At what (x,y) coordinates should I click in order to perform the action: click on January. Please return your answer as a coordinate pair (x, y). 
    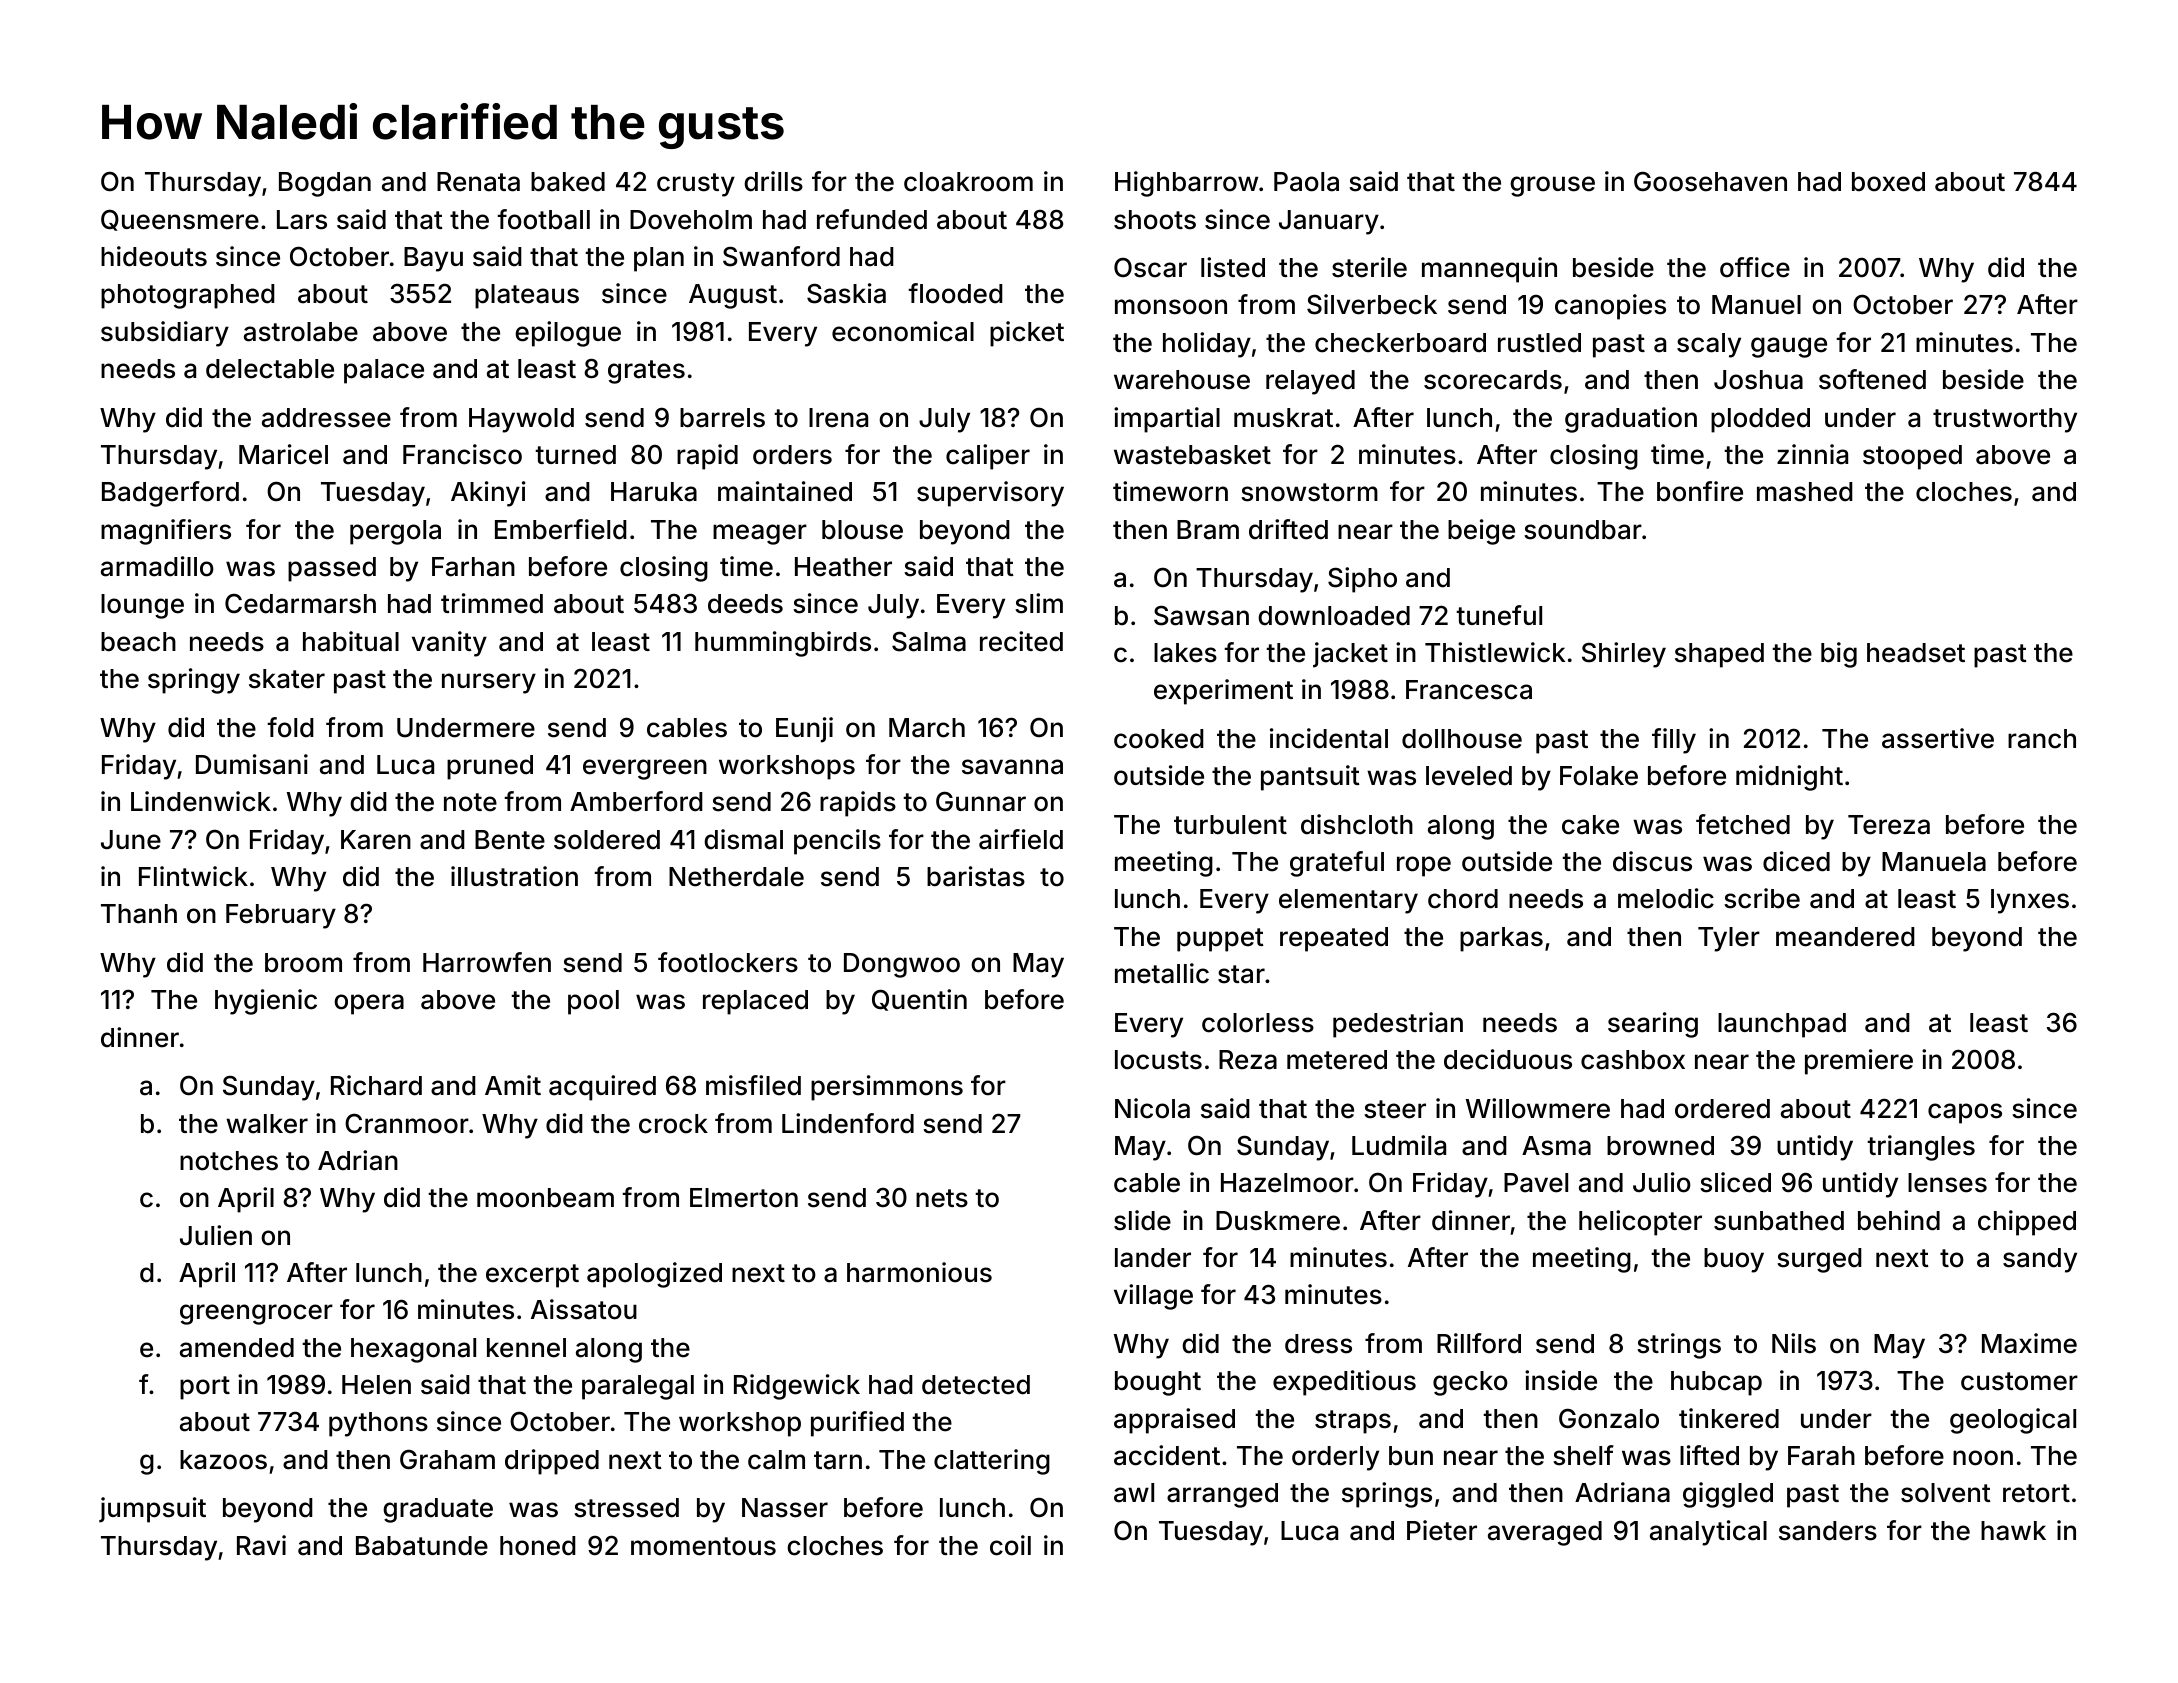
    Looking at the image, I should click on (1329, 222).
